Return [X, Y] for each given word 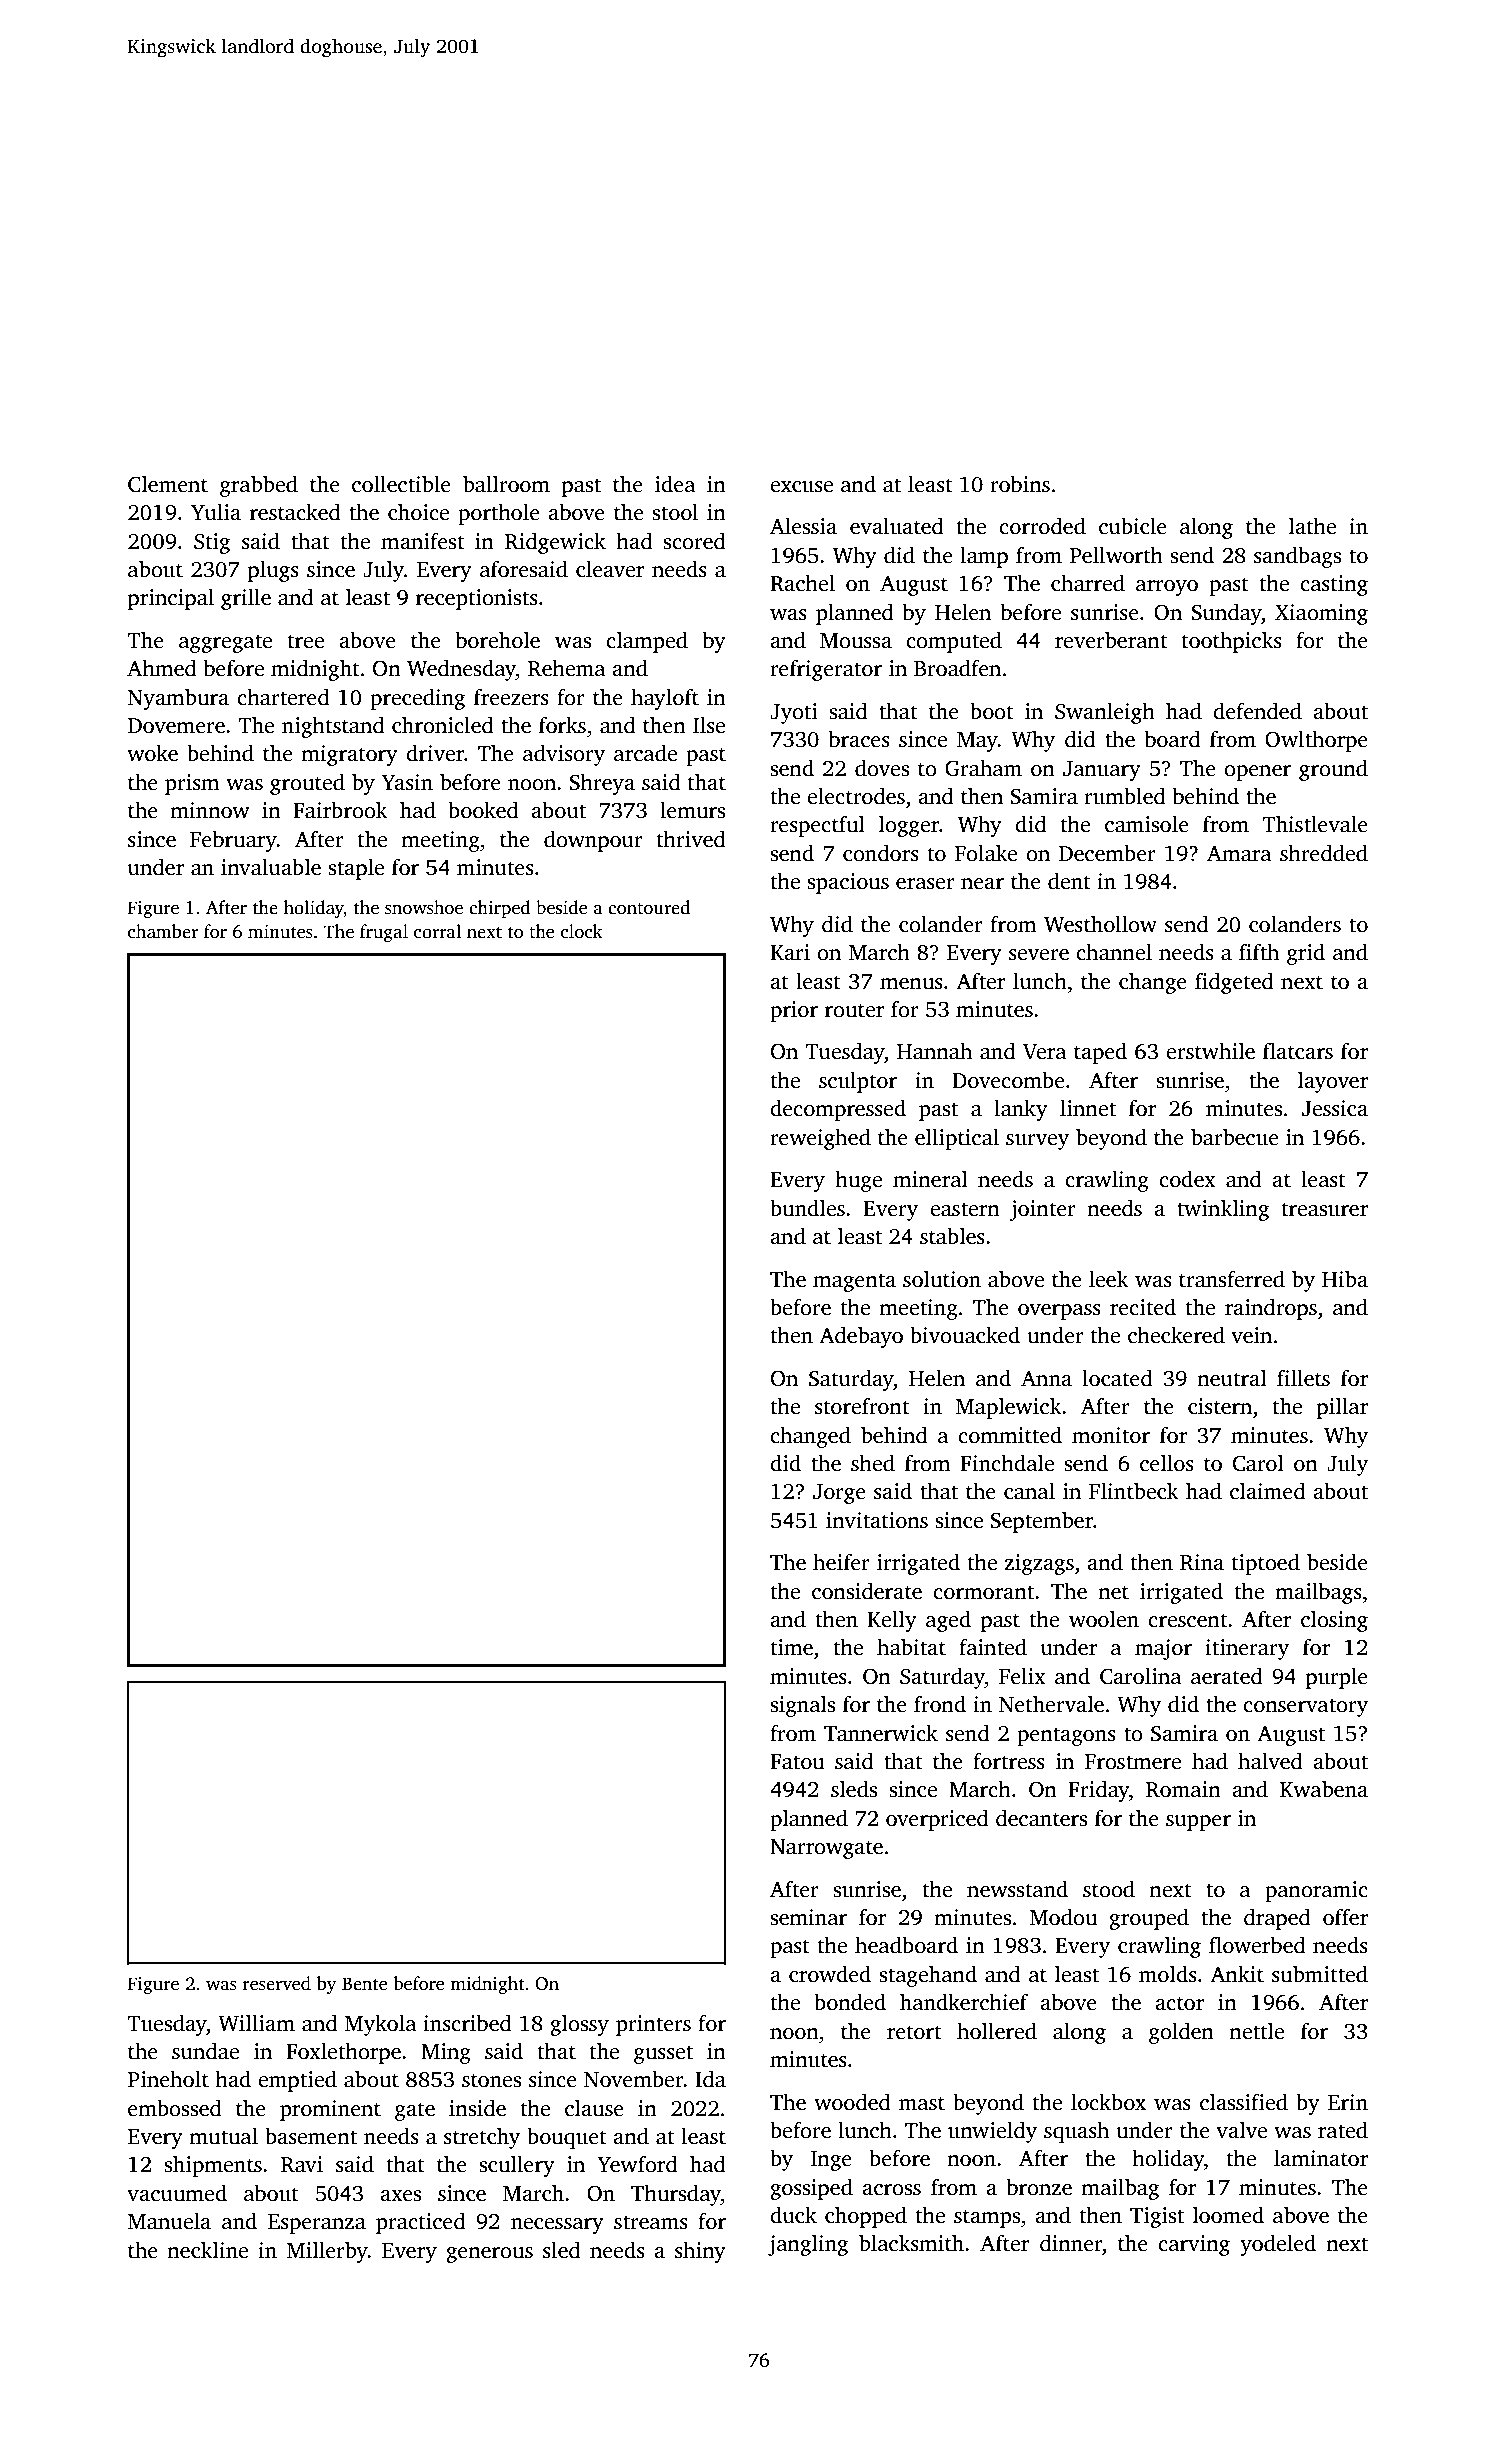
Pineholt [168, 2079]
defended [1257, 711]
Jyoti [794, 713]
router [854, 1010]
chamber [163, 931]
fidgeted [1234, 983]
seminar [808, 1917]
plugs [273, 571]
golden [1181, 2033]
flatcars [1298, 1051]
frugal [384, 933]
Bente [364, 1984]
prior [794, 1011]
